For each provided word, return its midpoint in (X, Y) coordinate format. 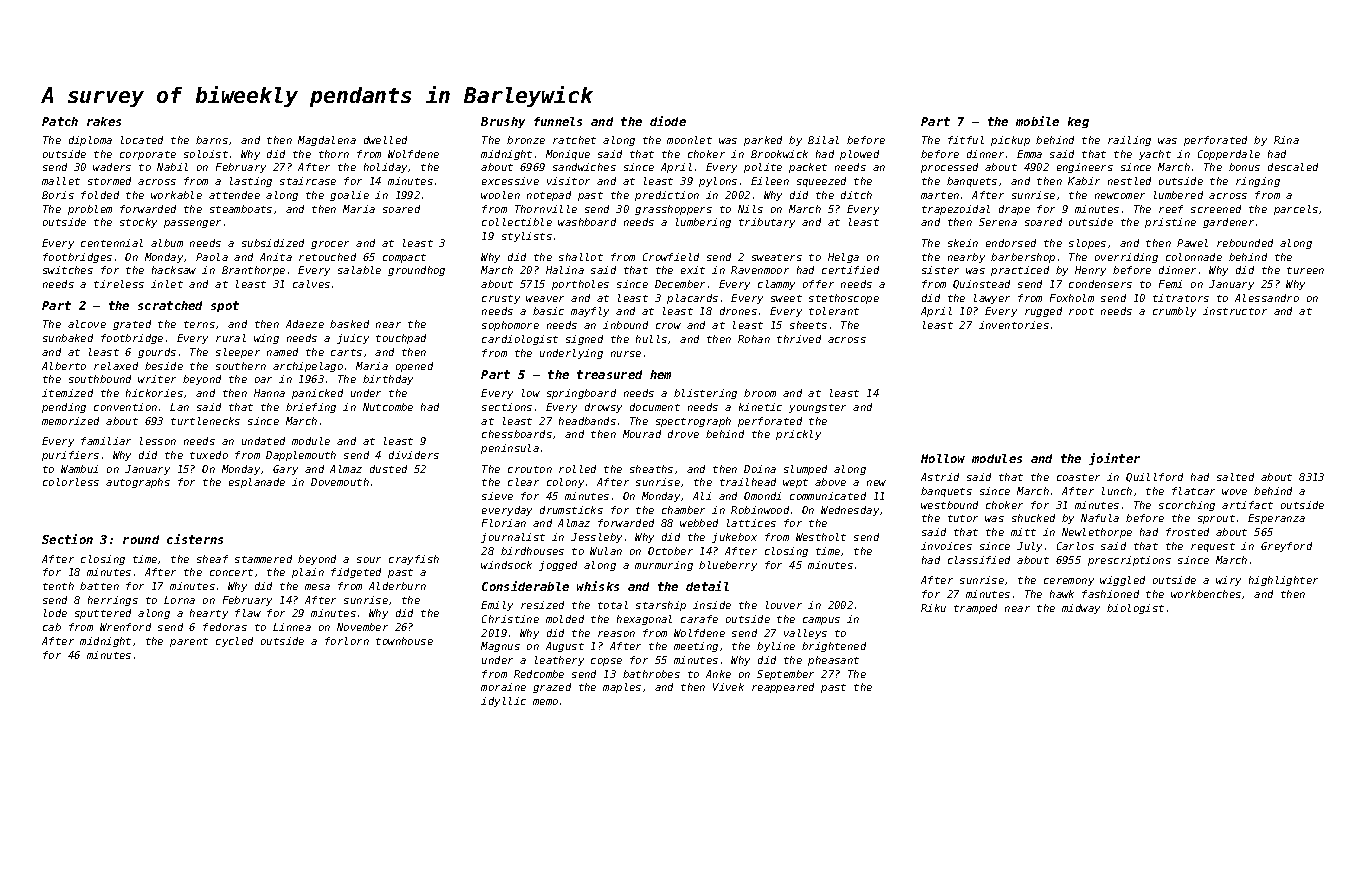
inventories (1014, 325)
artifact (1247, 505)
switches (68, 270)
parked (763, 141)
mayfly (590, 312)
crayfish (414, 560)
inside (712, 605)
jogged (558, 566)
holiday (385, 168)
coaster (1078, 477)
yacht (1155, 155)
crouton (530, 469)
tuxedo (209, 455)
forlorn (347, 641)
